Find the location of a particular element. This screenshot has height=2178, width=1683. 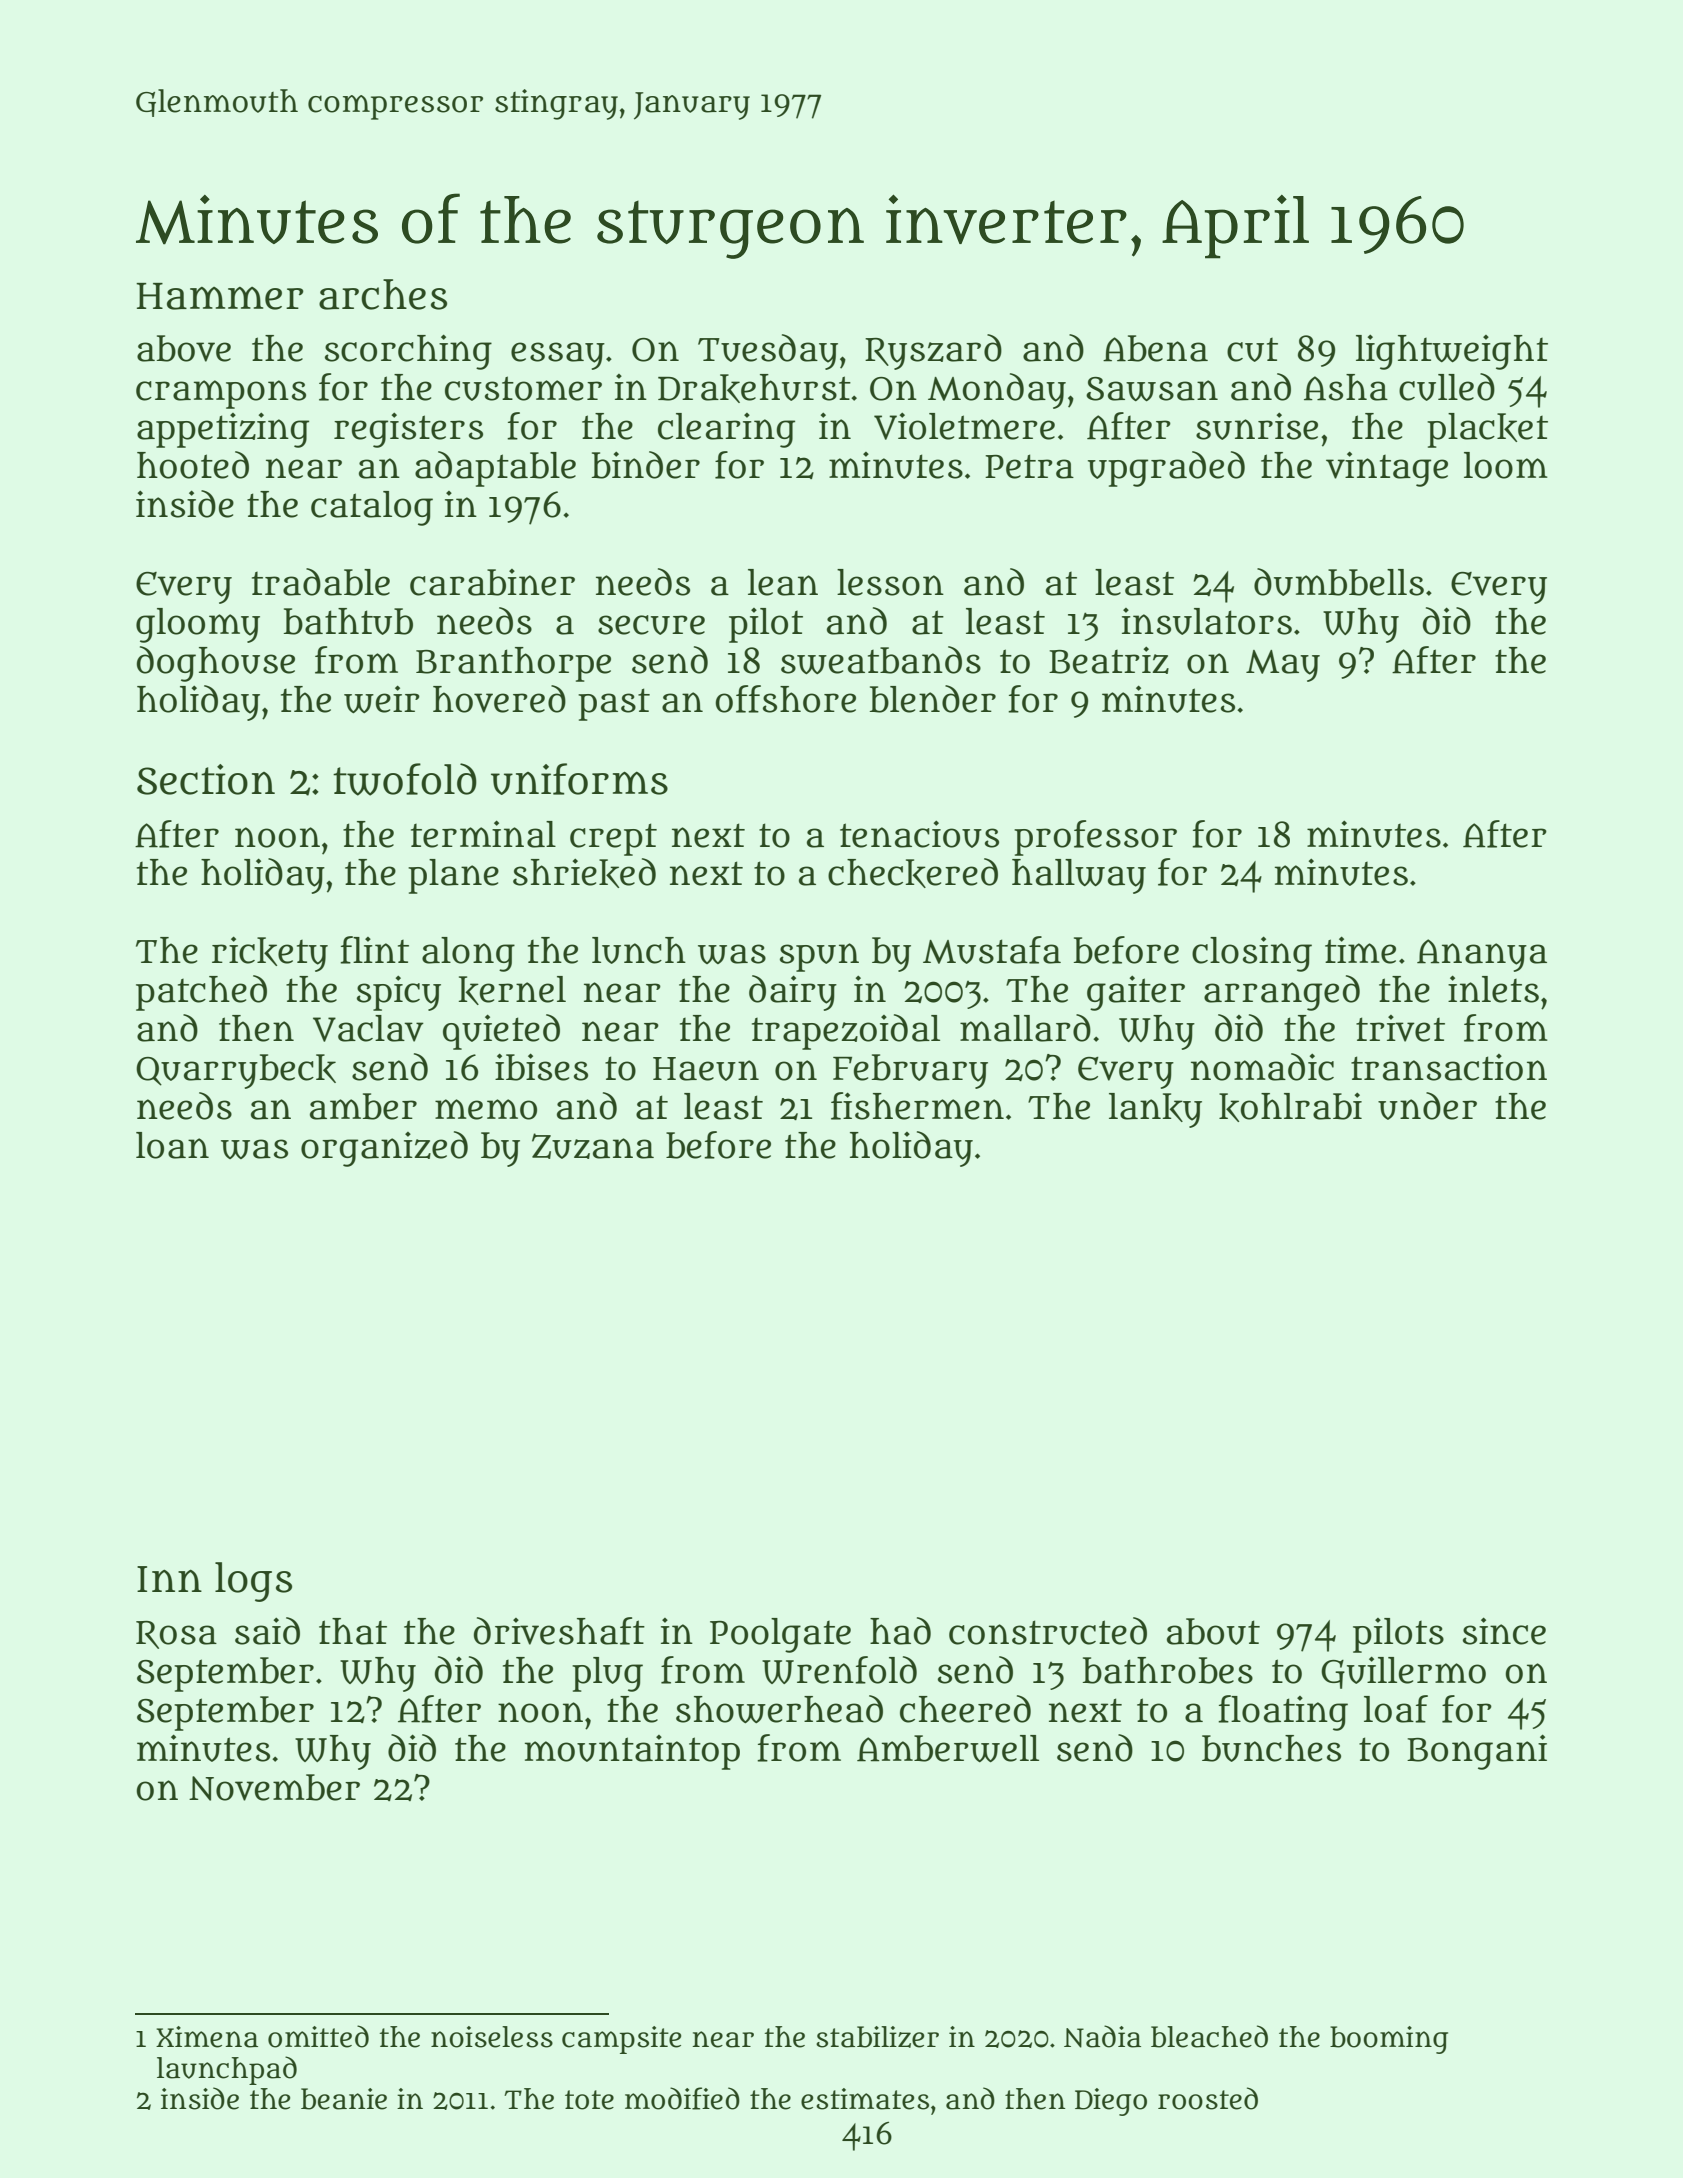

November is located at coordinates (274, 1787).
